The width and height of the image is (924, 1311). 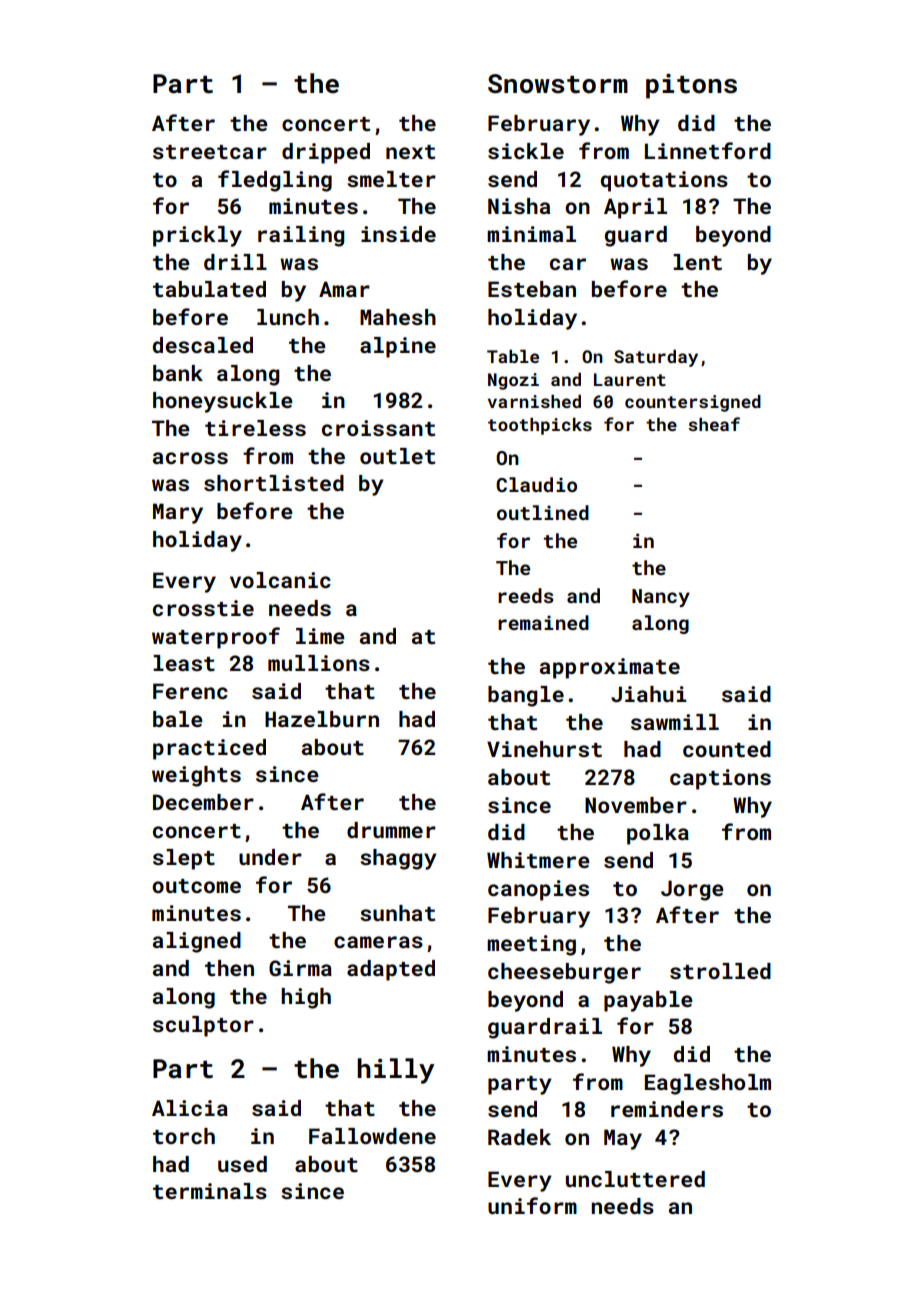 What do you see at coordinates (178, 513) in the image?
I see `Mary` at bounding box center [178, 513].
